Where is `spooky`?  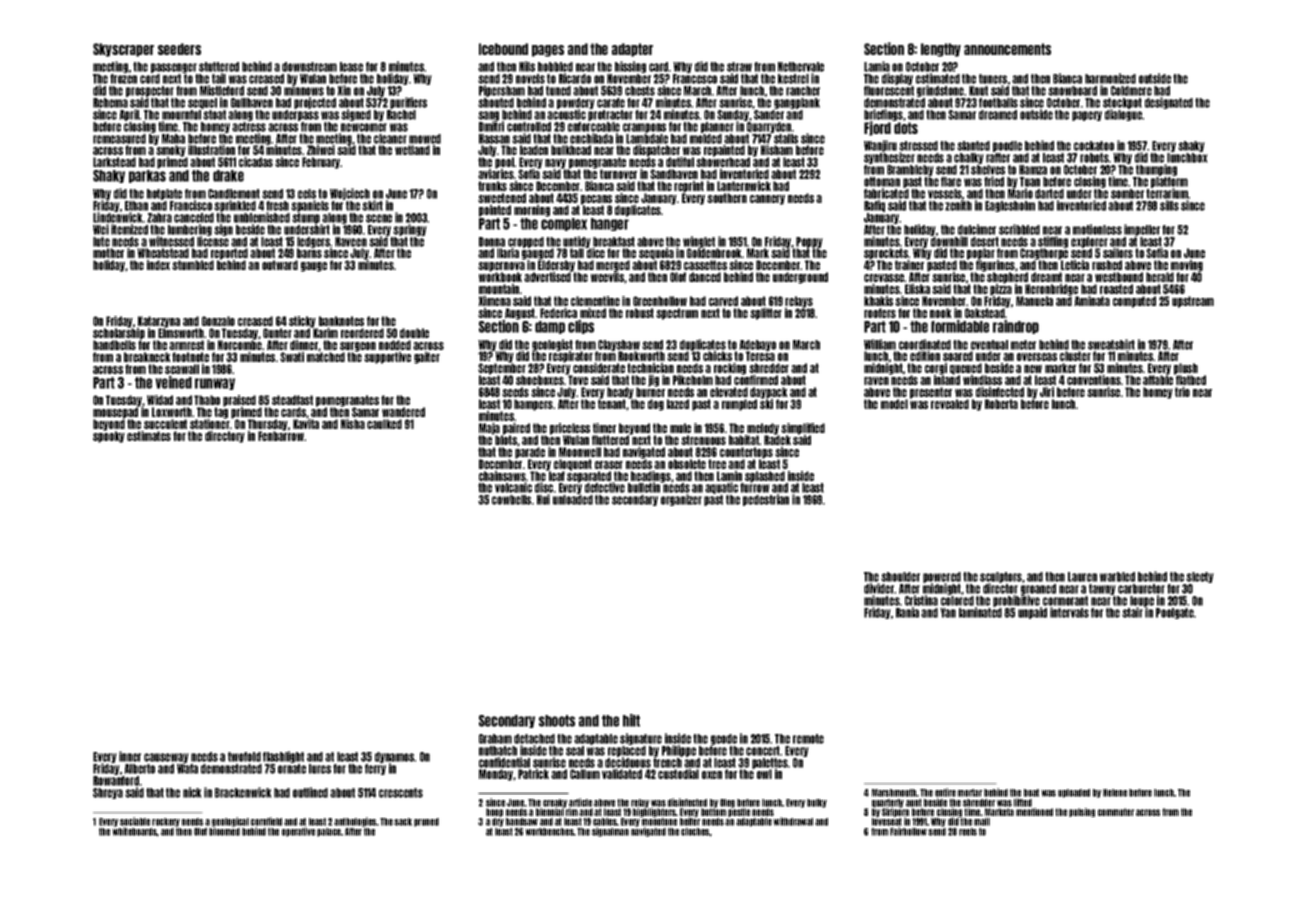 spooky is located at coordinates (109, 437).
